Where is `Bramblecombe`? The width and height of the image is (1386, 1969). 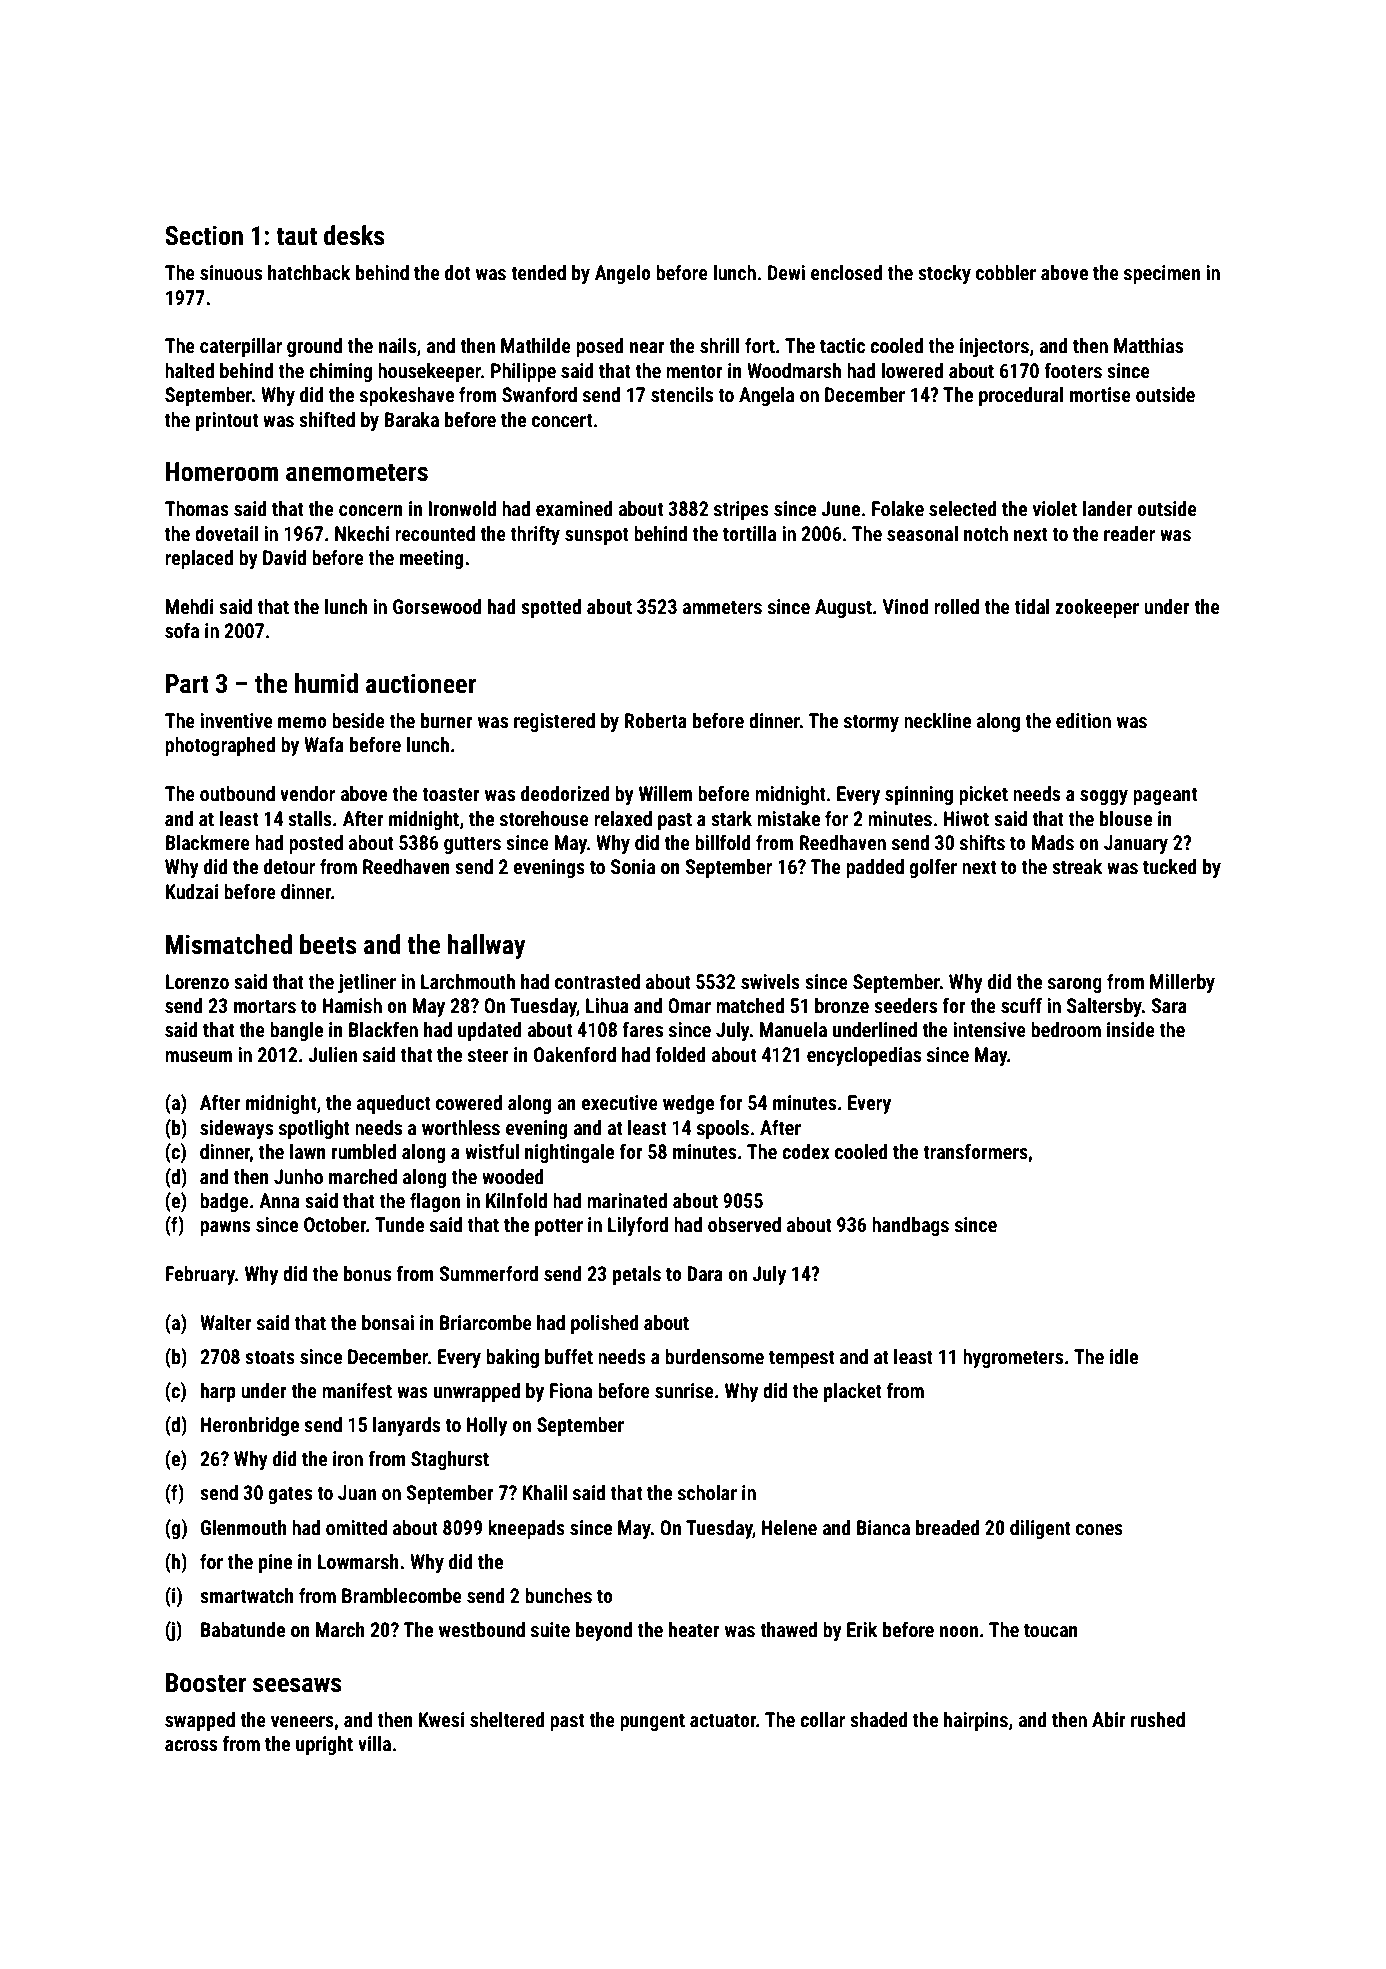 Bramblecombe is located at coordinates (402, 1595).
